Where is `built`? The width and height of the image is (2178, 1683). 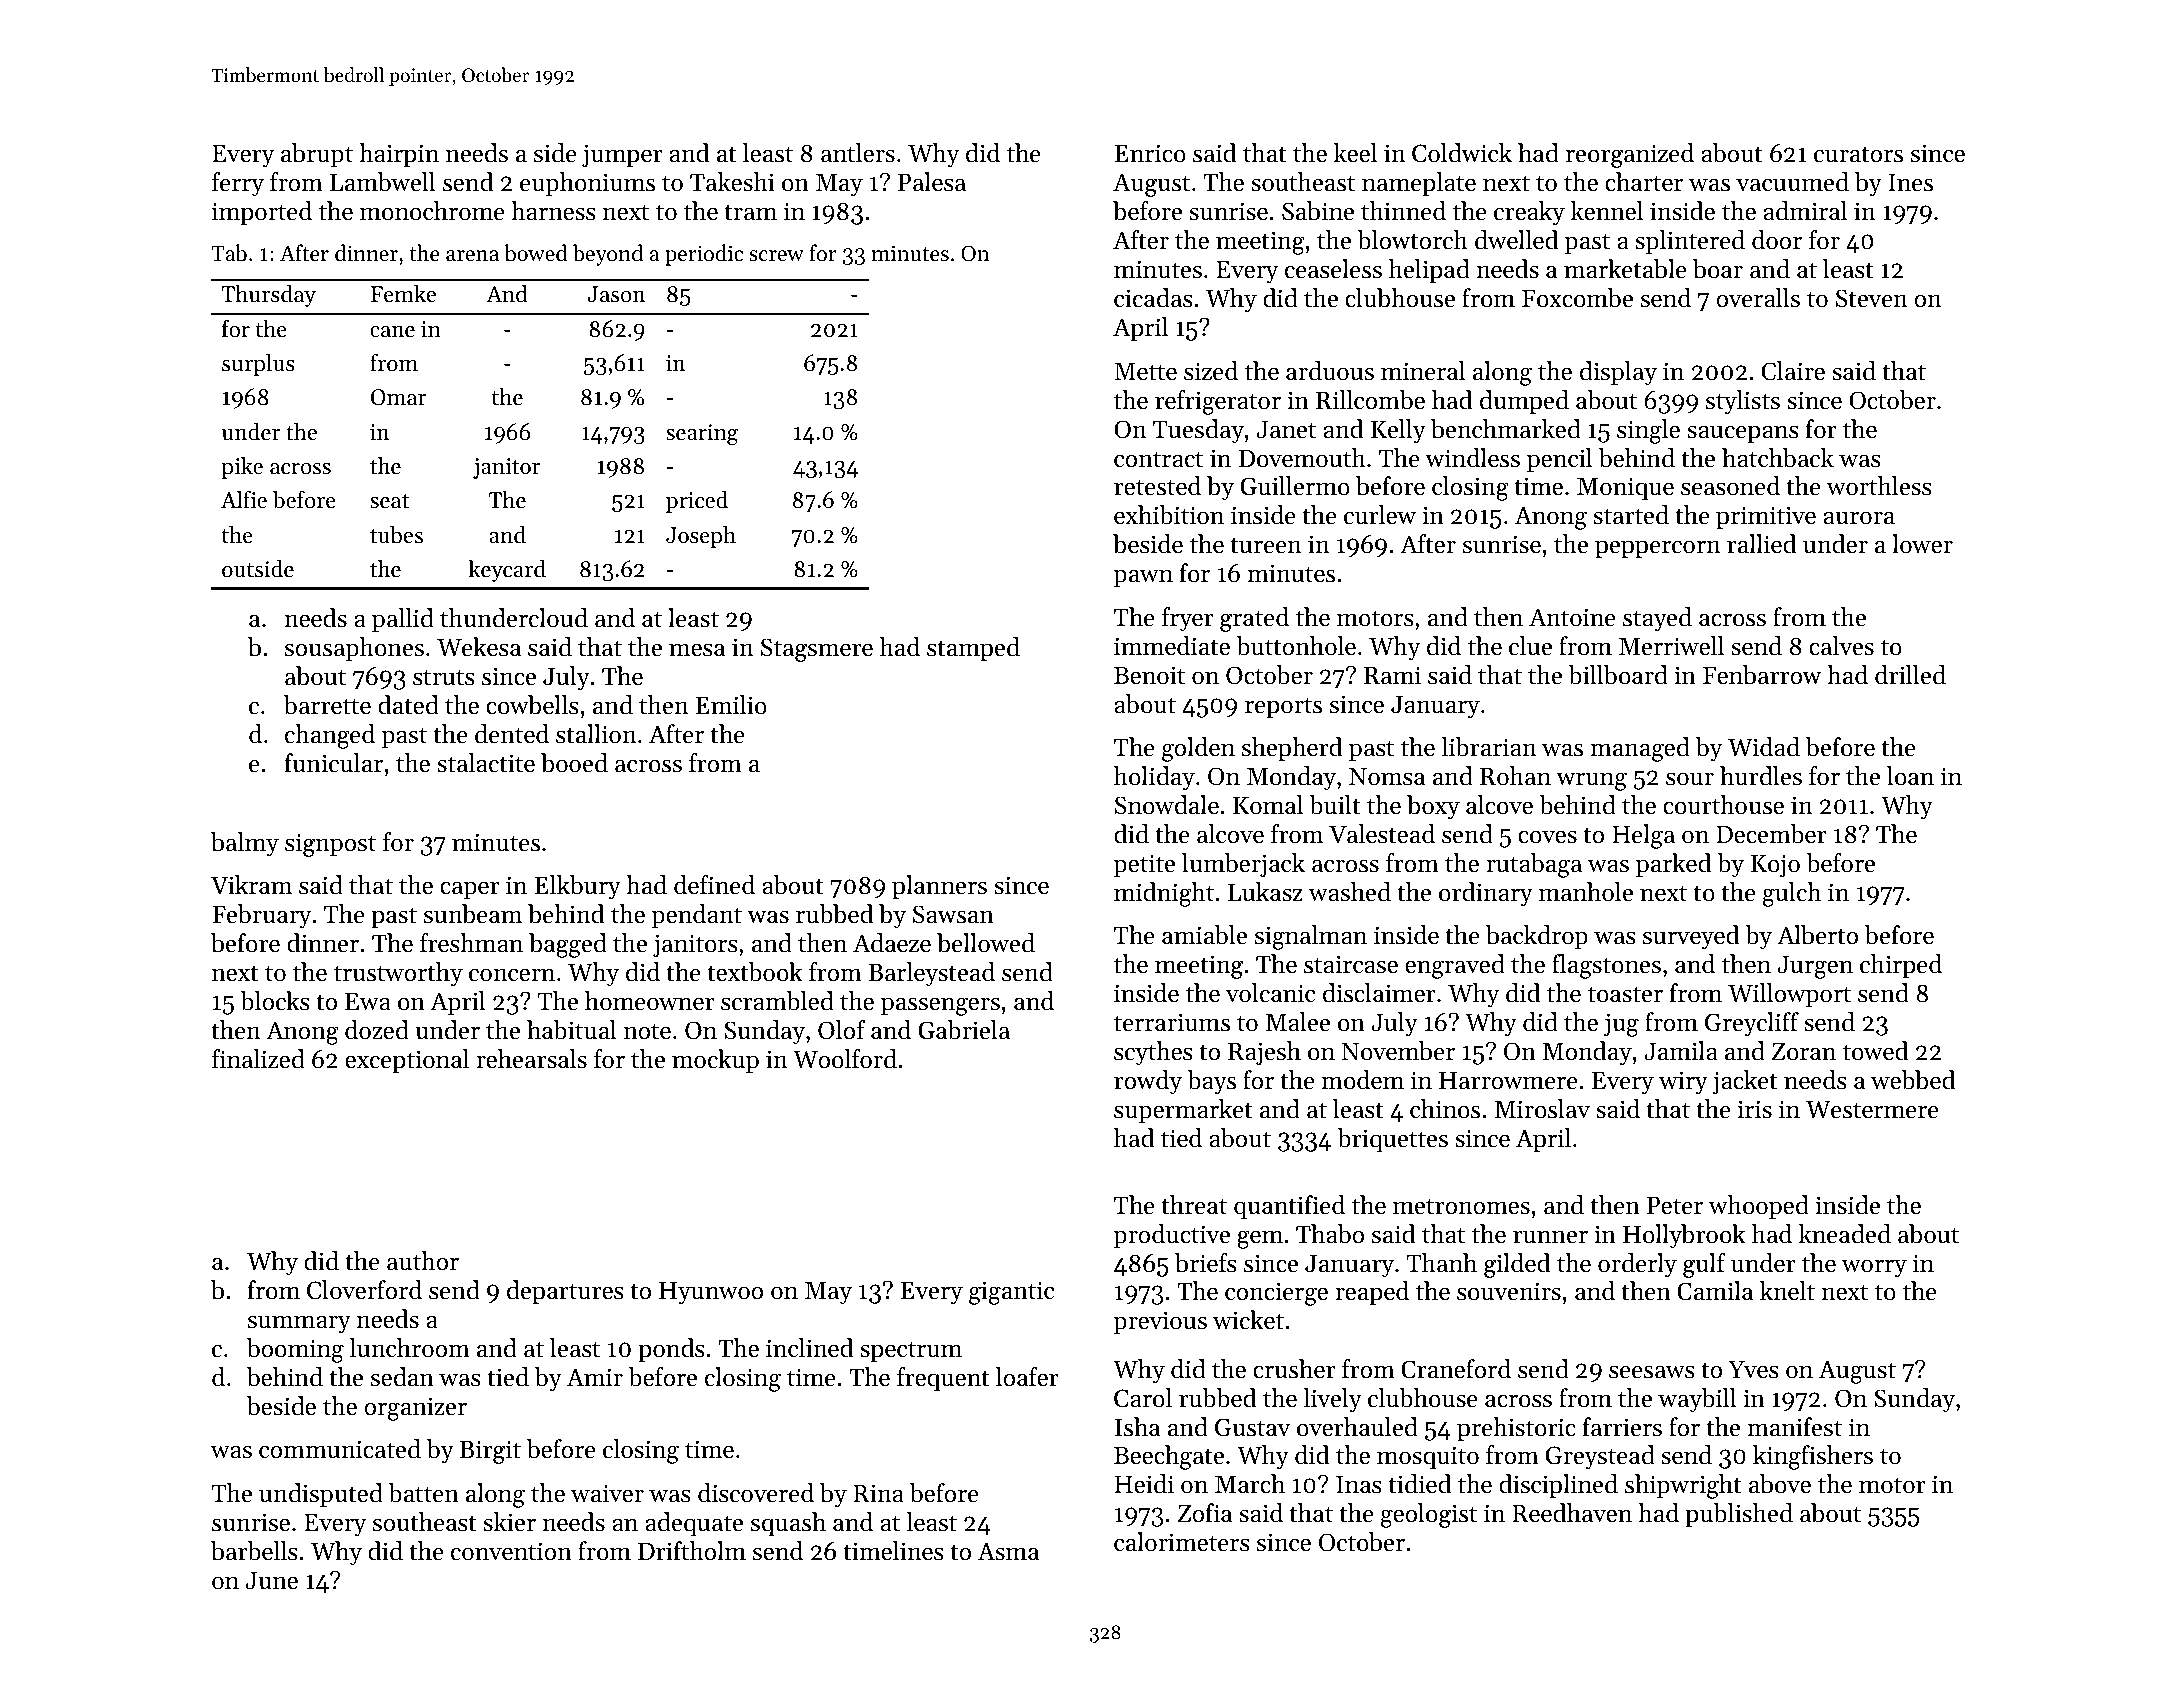 built is located at coordinates (1335, 805).
